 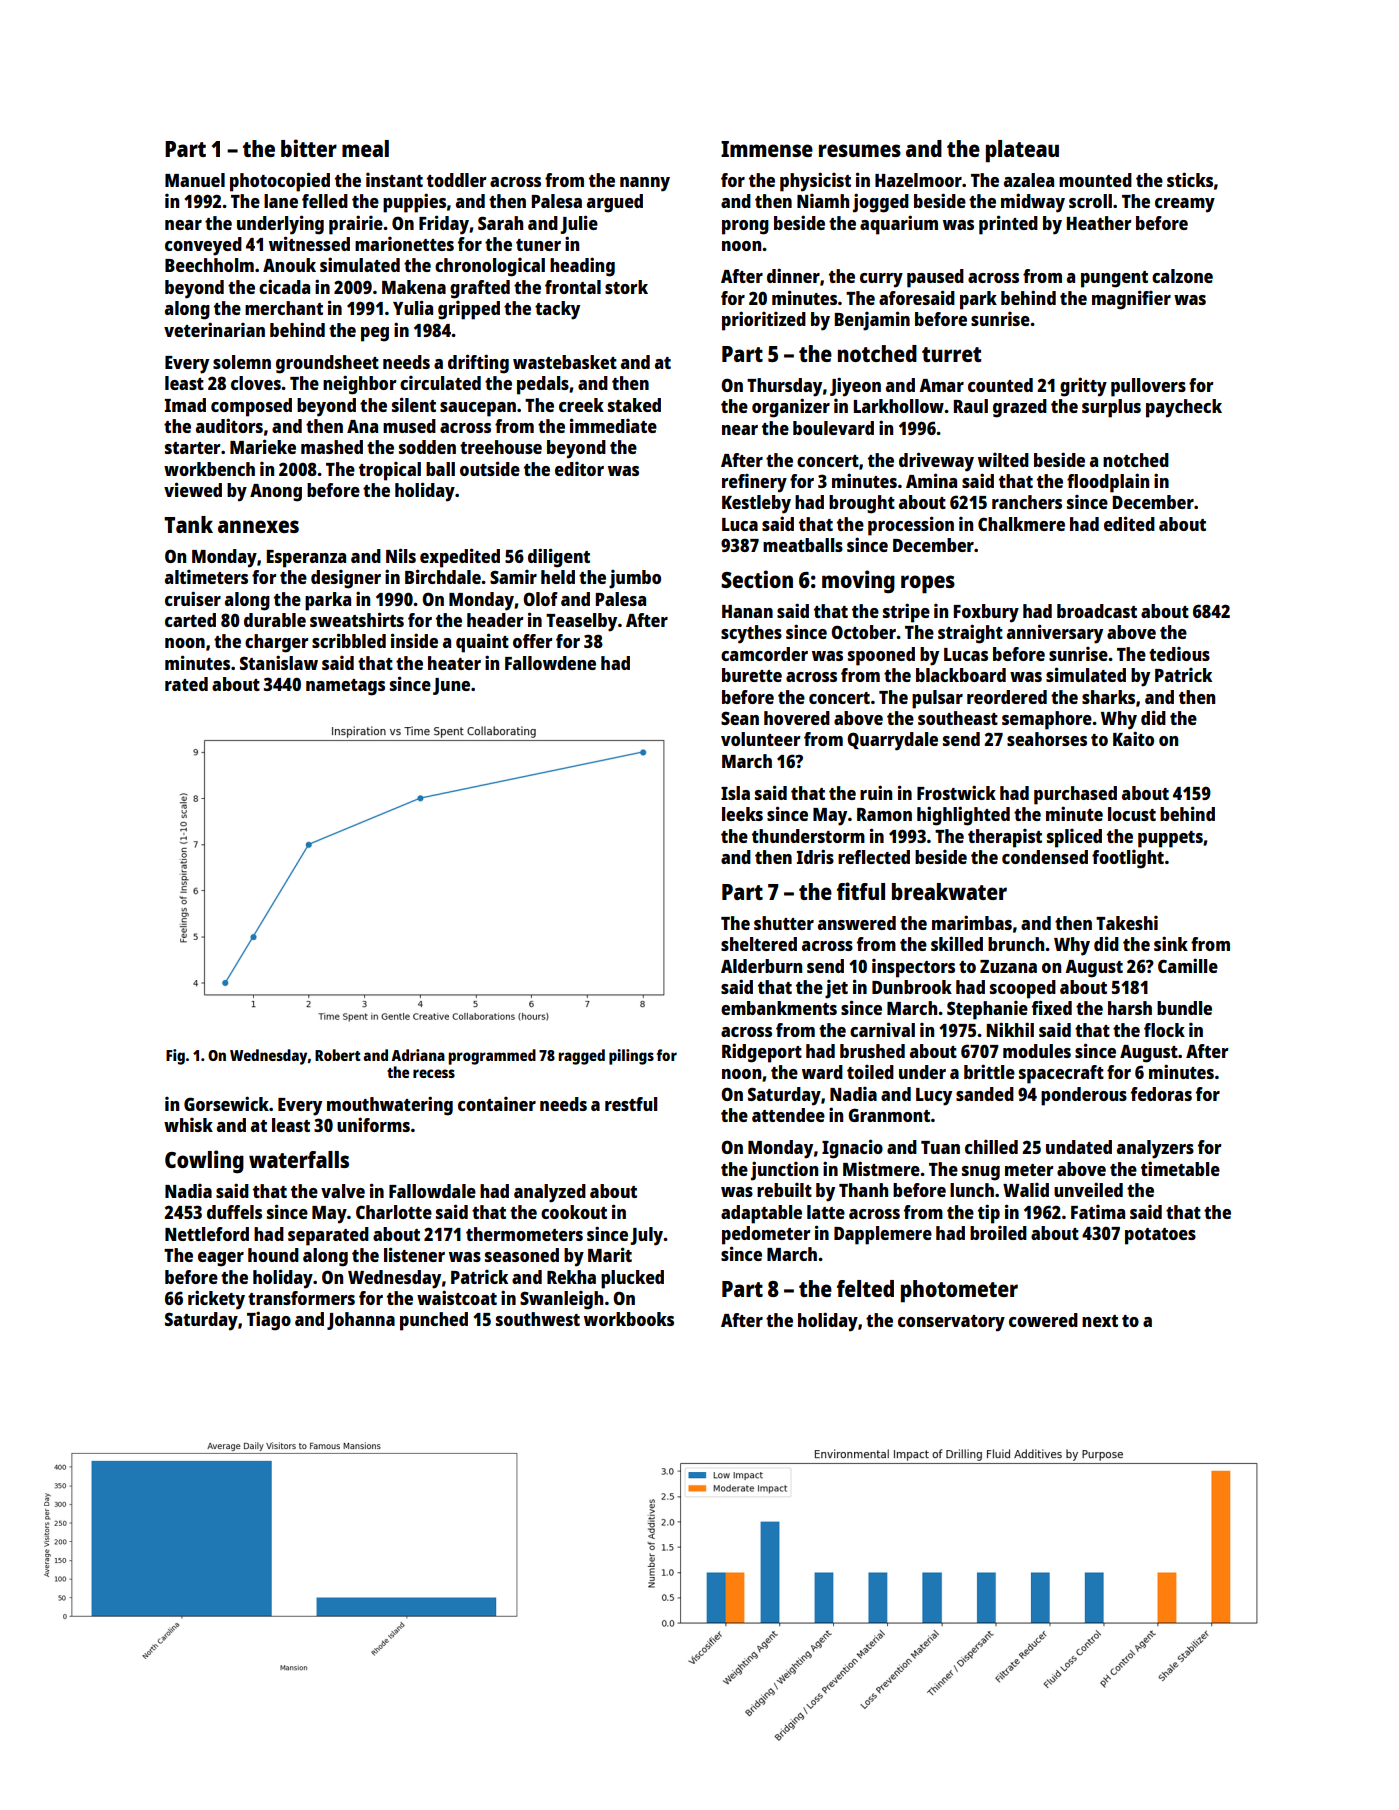 What do you see at coordinates (1022, 151) in the image?
I see `plateau` at bounding box center [1022, 151].
